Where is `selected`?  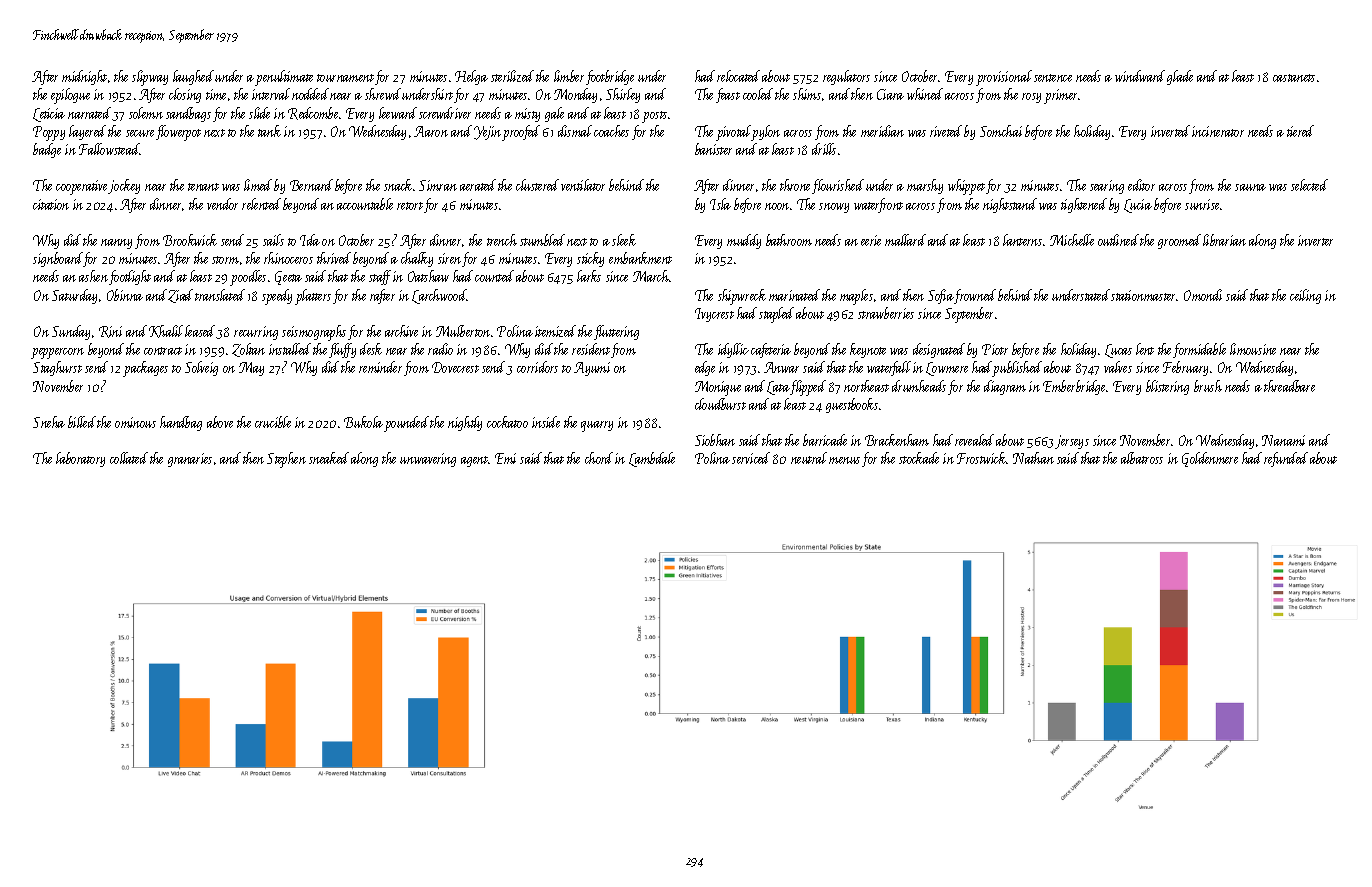
selected is located at coordinates (1309, 185).
